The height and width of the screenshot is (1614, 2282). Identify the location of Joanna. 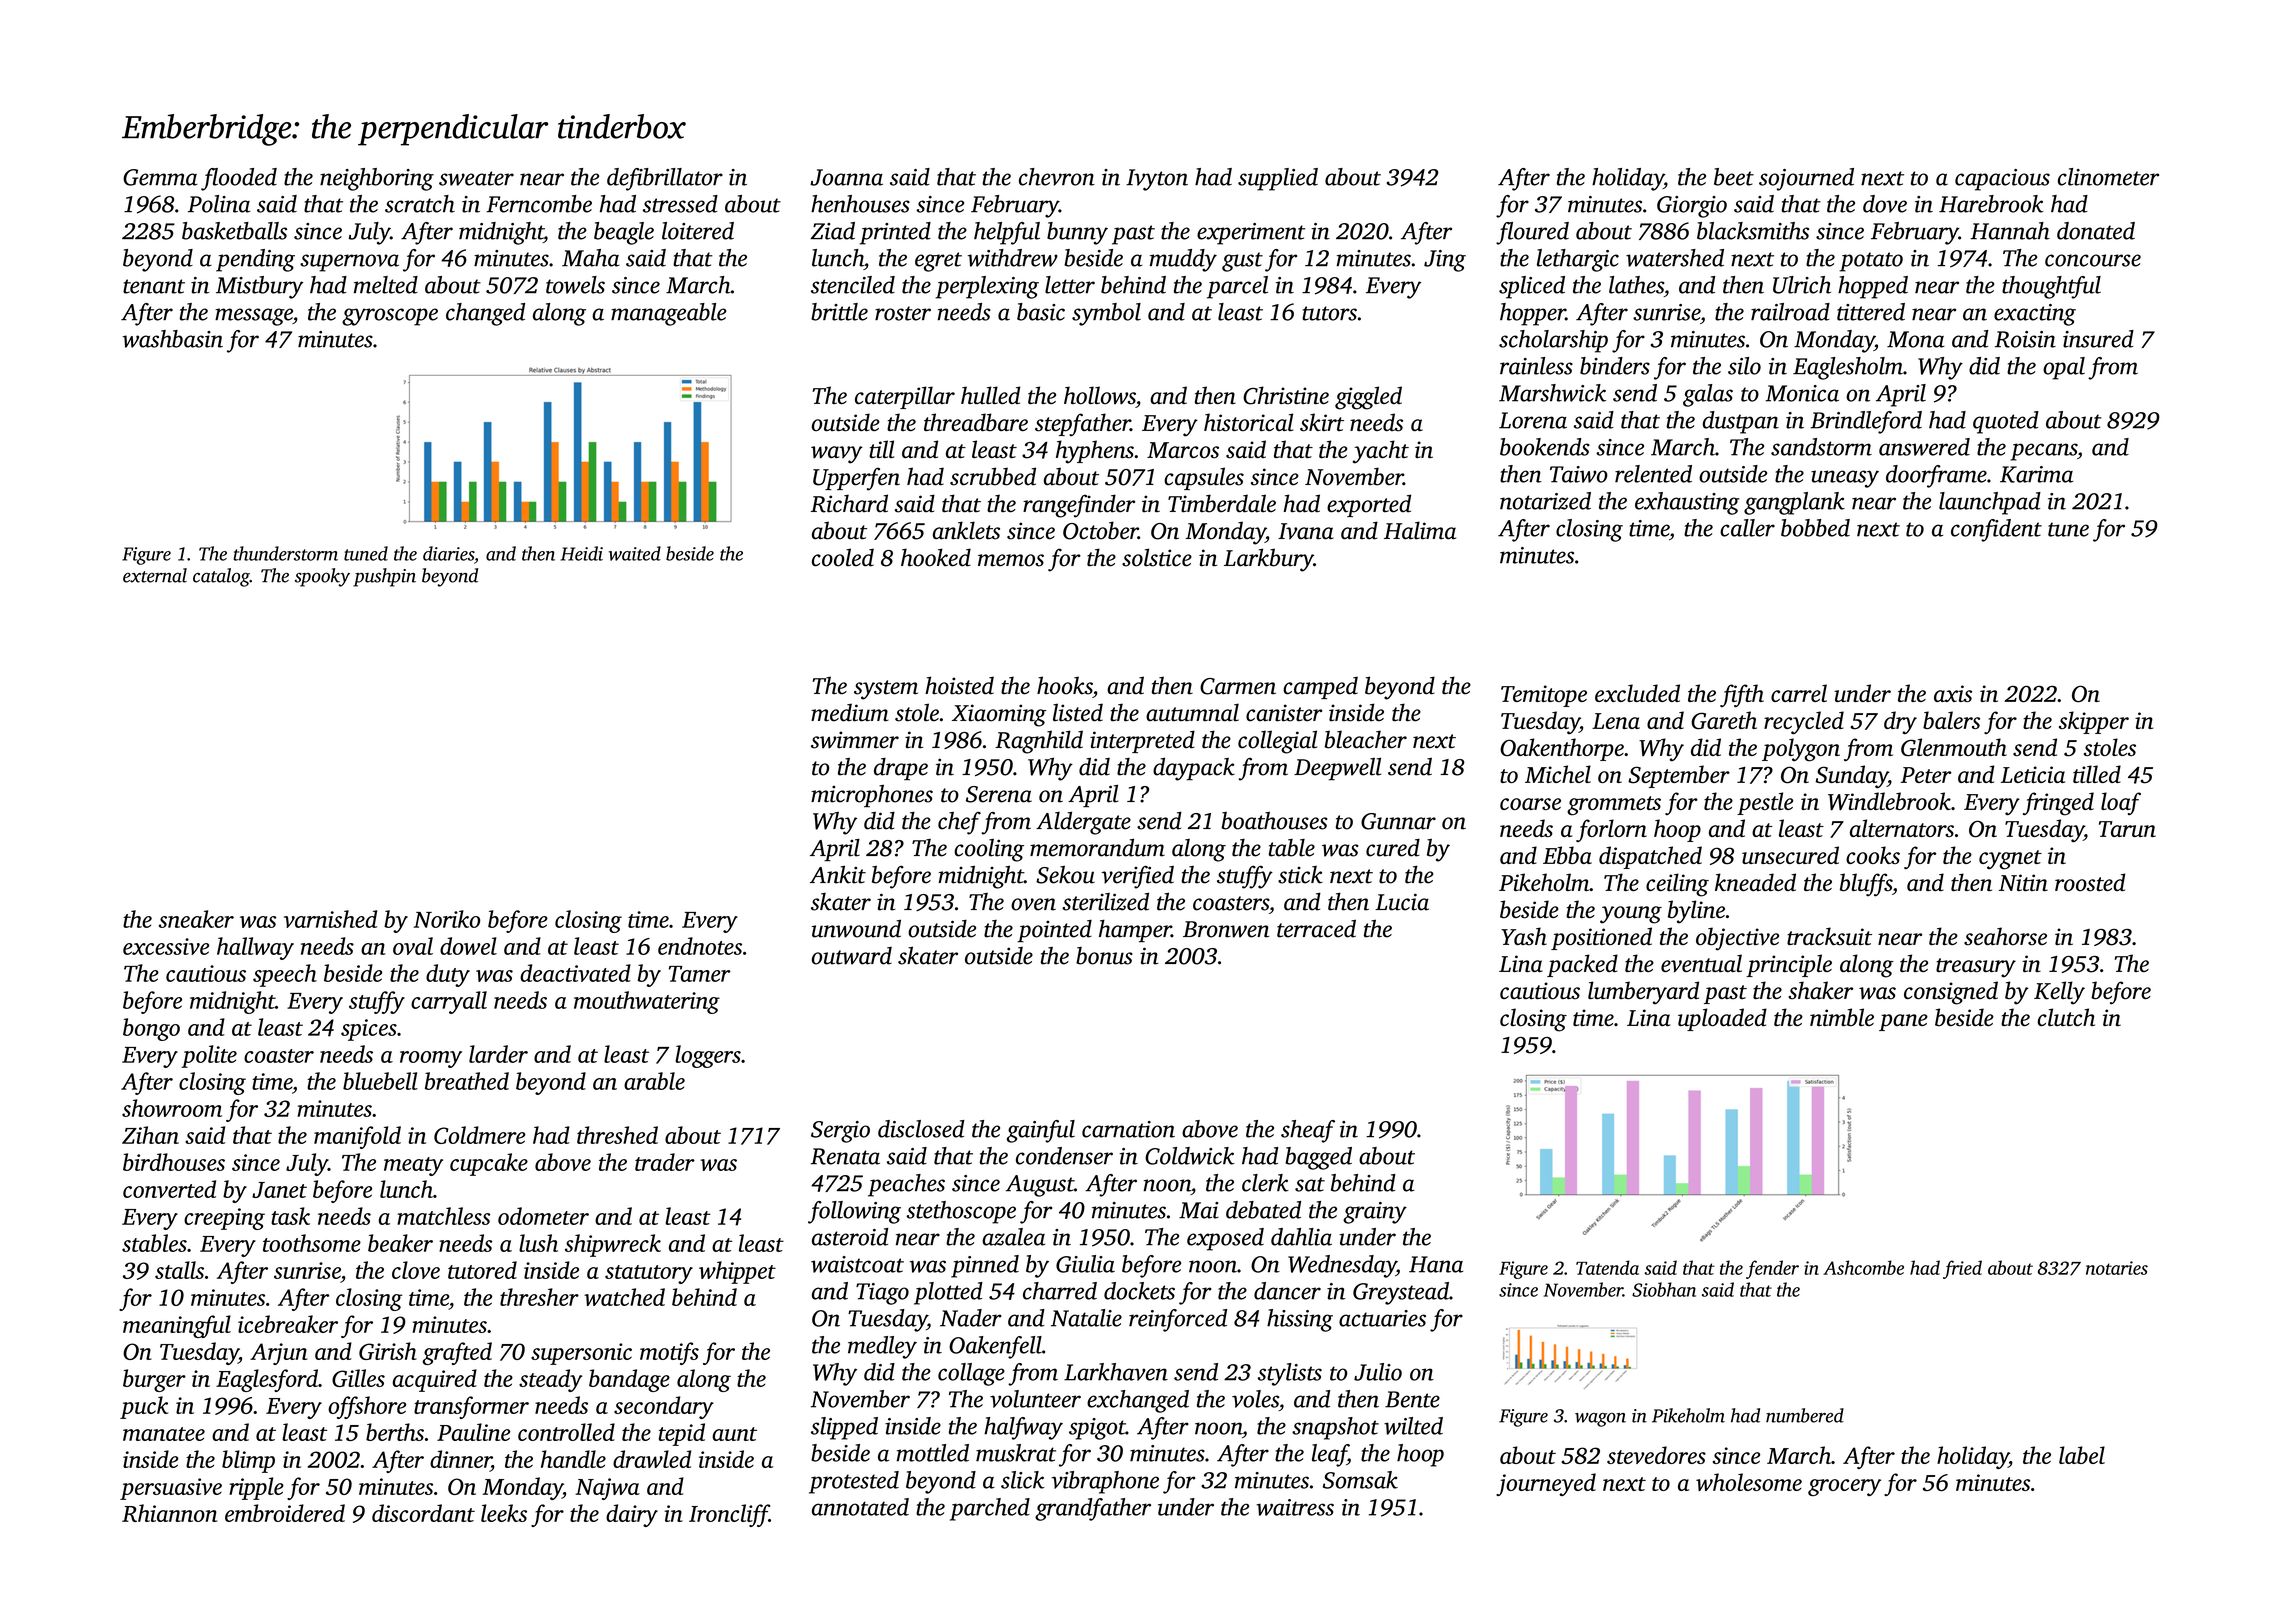
(846, 177).
